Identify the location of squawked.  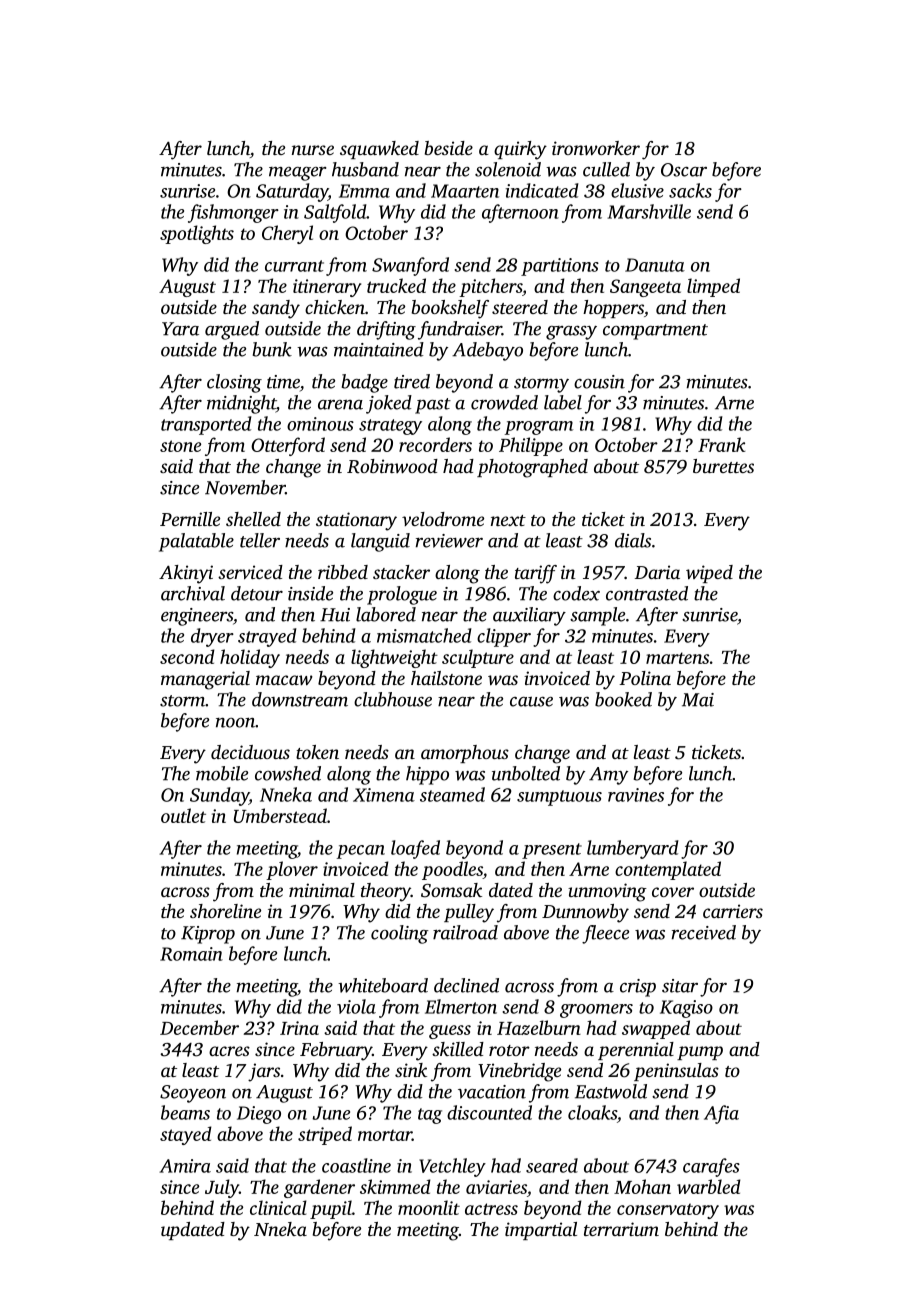
(379, 150).
